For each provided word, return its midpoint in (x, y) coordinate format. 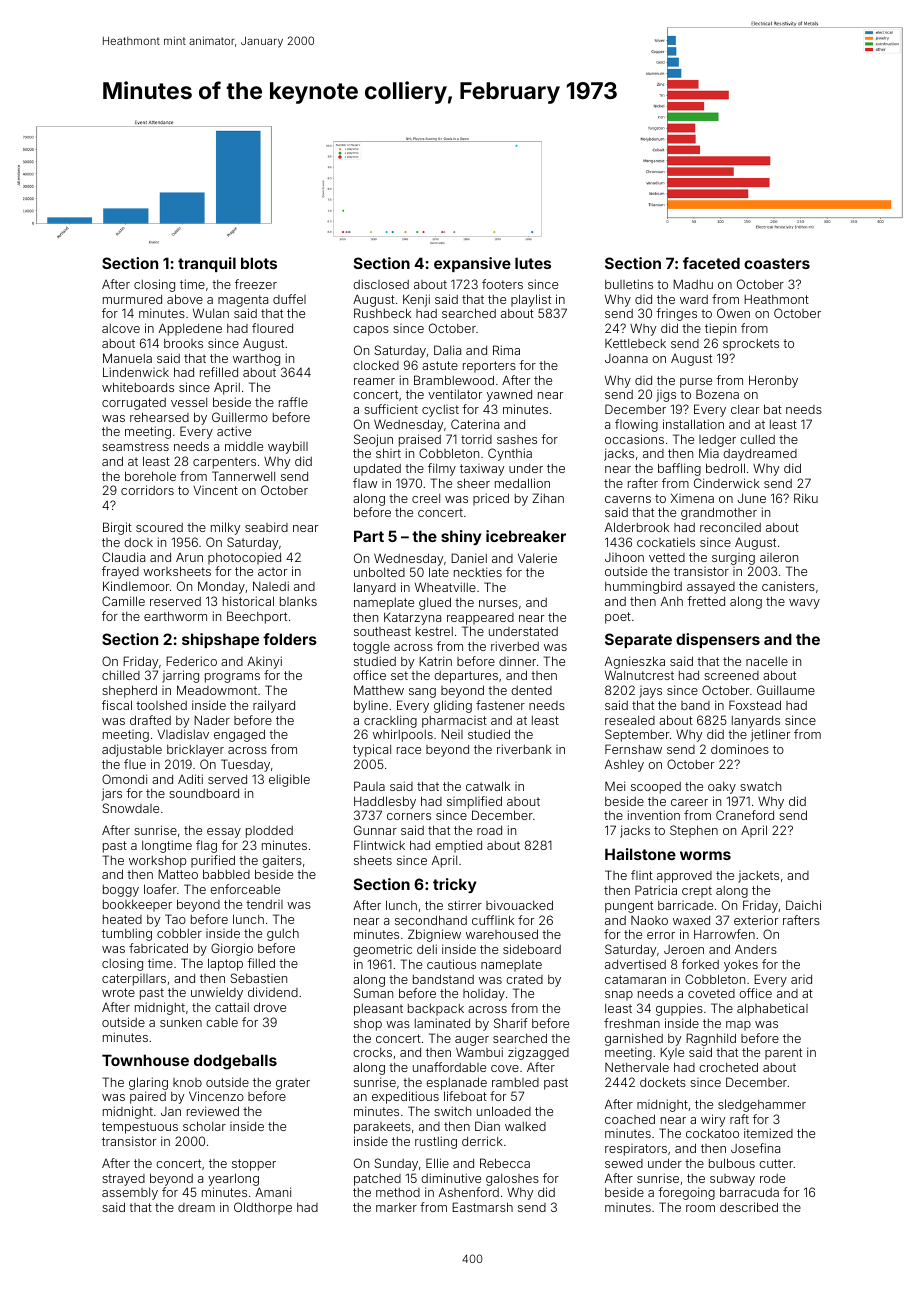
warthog (256, 360)
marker (396, 1207)
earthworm (175, 616)
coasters (777, 263)
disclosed (381, 284)
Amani (273, 1192)
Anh (672, 601)
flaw (365, 483)
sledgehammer (762, 1105)
